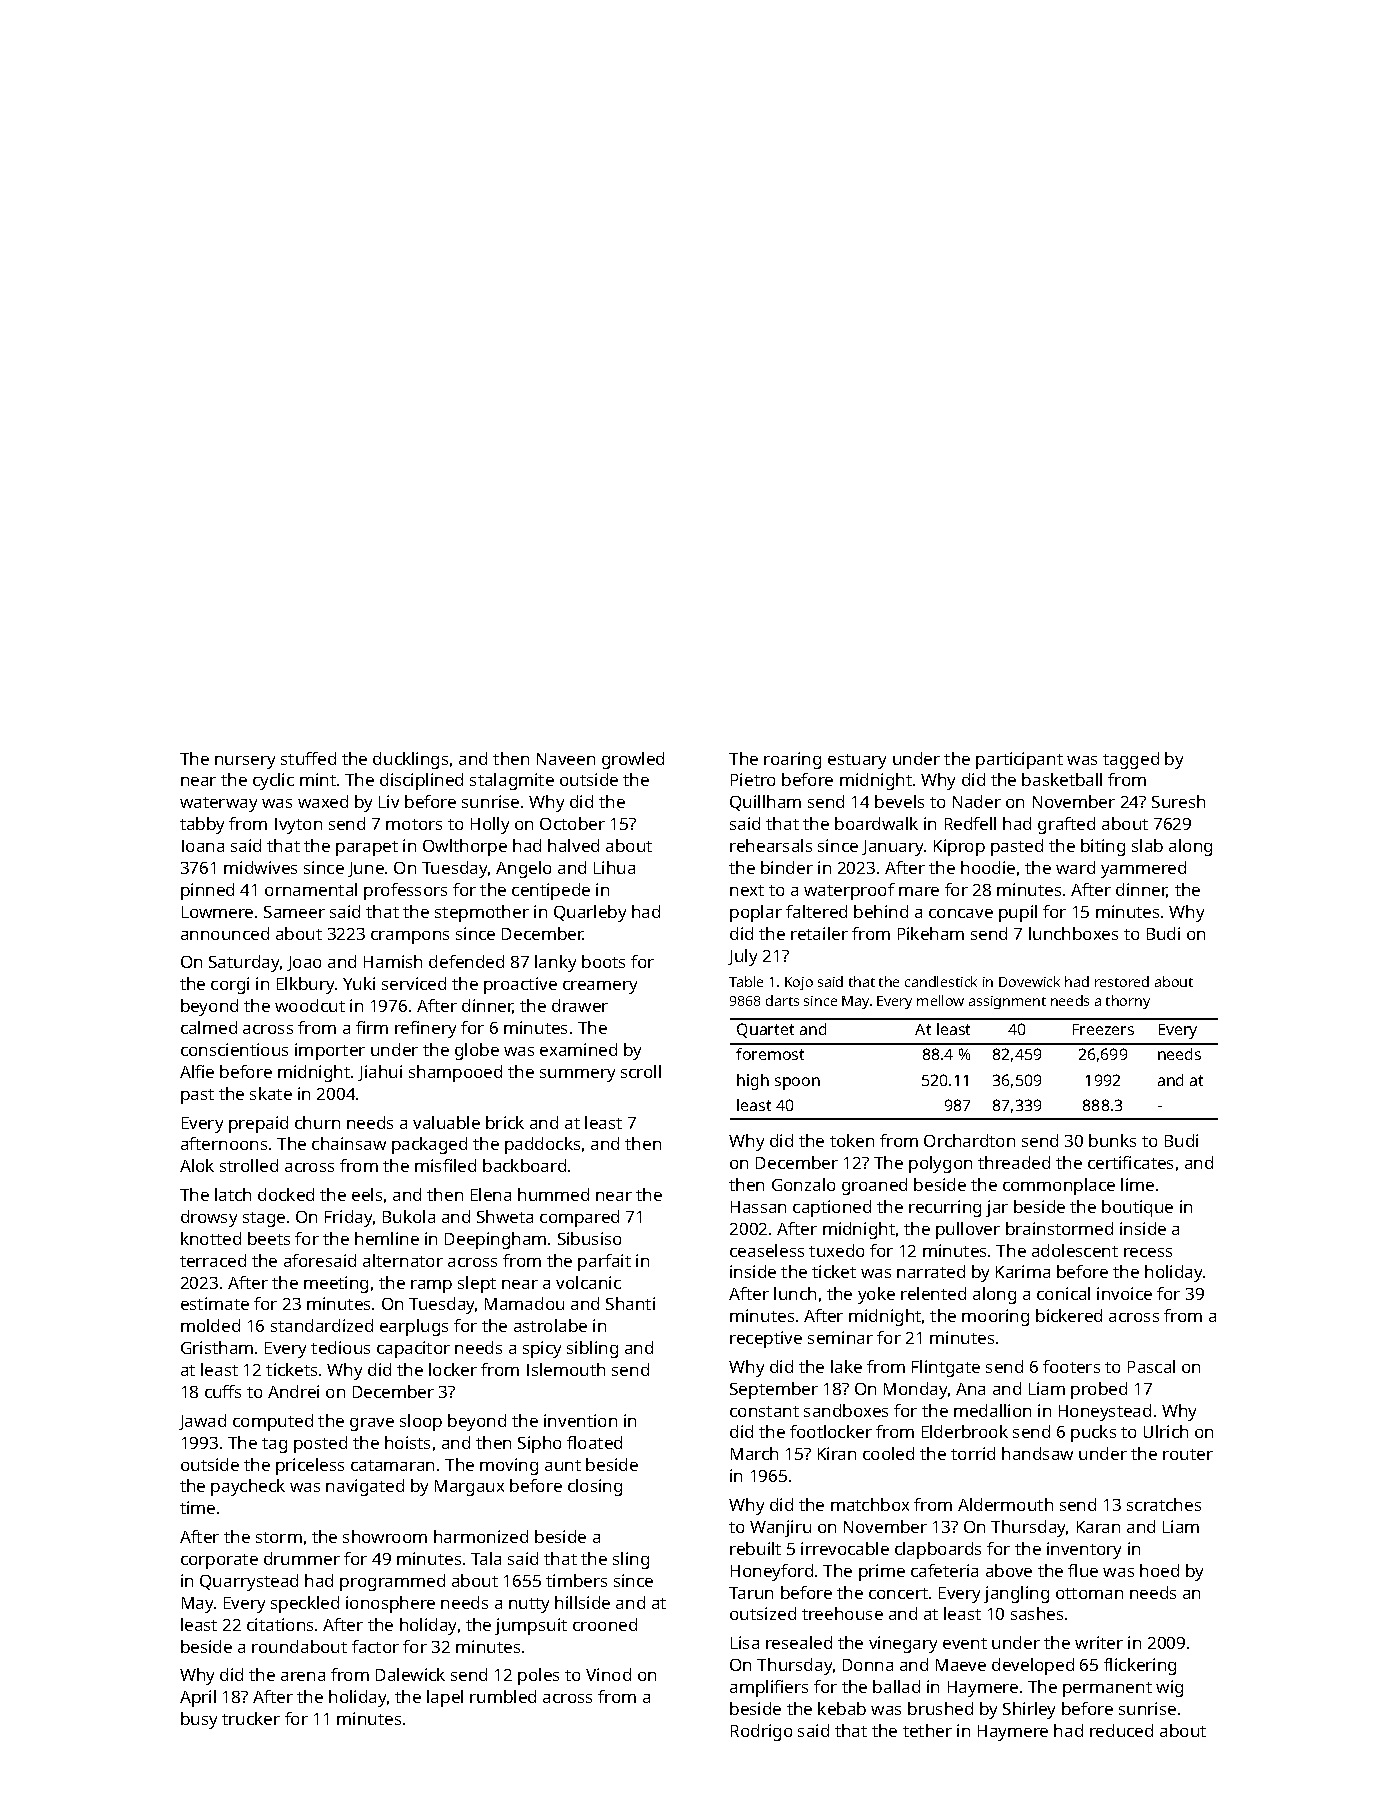 Image resolution: width=1398 pixels, height=1809 pixels. Describe the element at coordinates (1075, 1250) in the screenshot. I see `adolescent` at that location.
